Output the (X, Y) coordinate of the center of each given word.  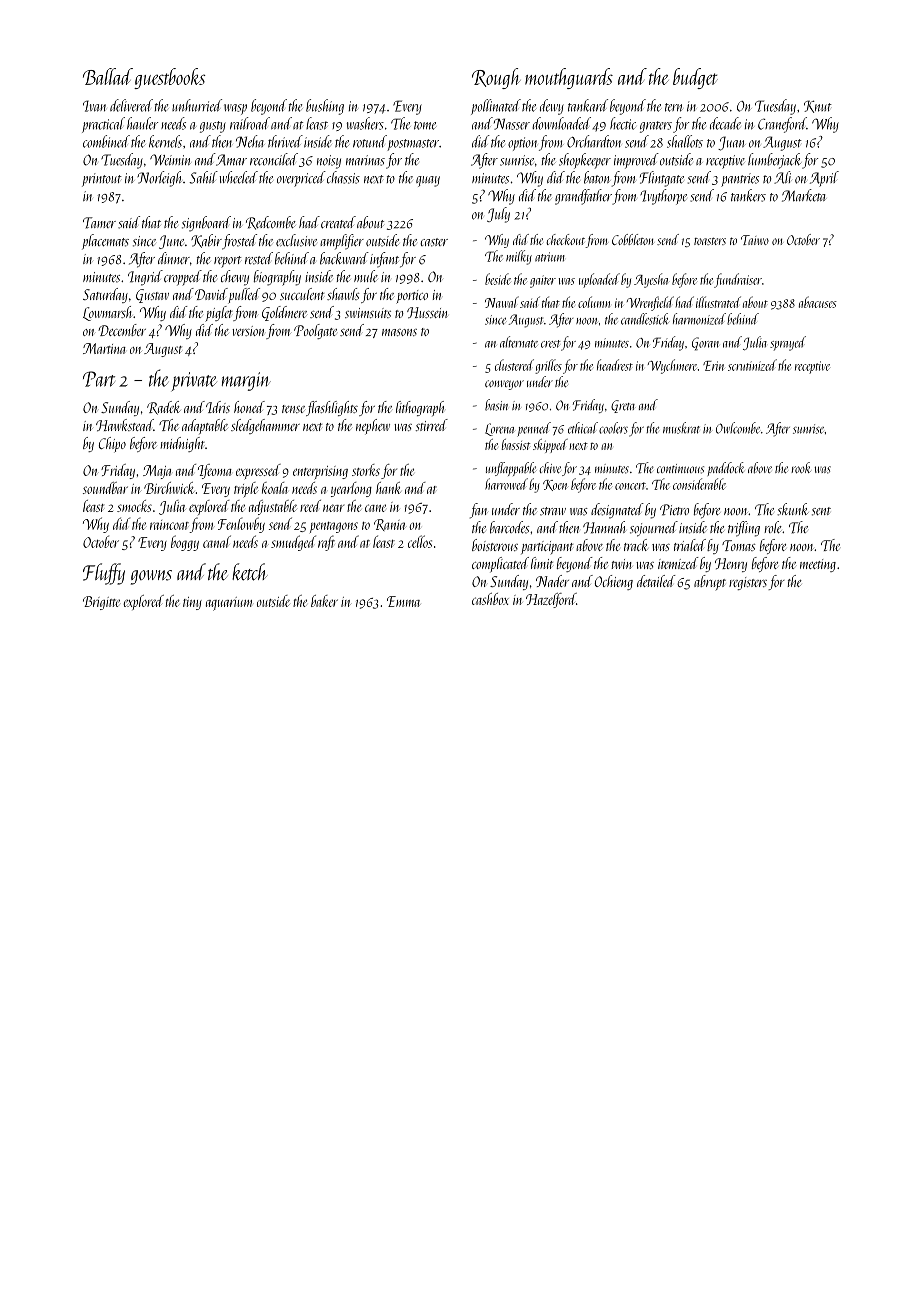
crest (550, 344)
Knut (818, 106)
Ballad (108, 76)
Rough (496, 78)
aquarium (229, 604)
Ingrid (145, 278)
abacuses (818, 302)
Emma (403, 601)
